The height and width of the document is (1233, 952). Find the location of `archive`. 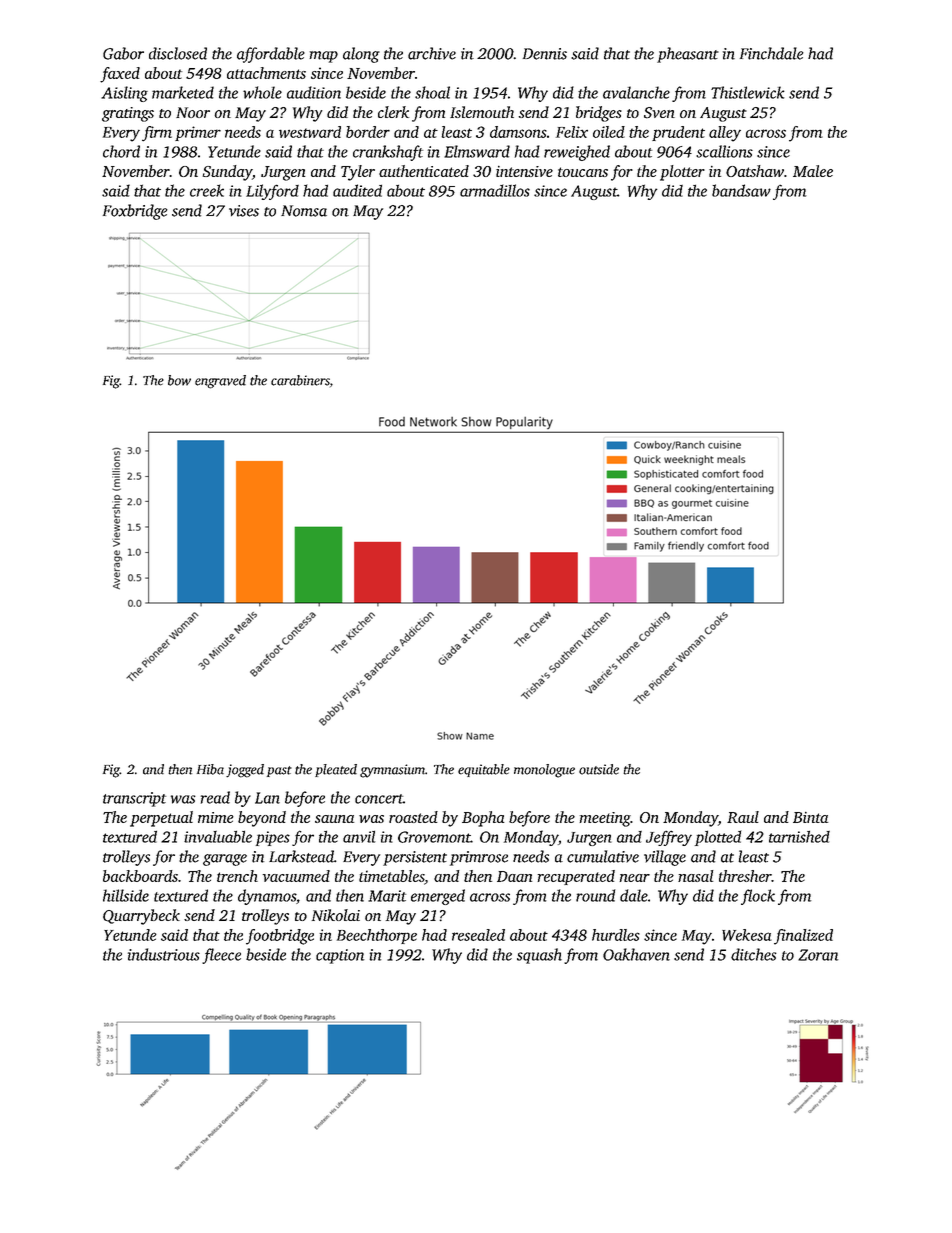

archive is located at coordinates (432, 53).
